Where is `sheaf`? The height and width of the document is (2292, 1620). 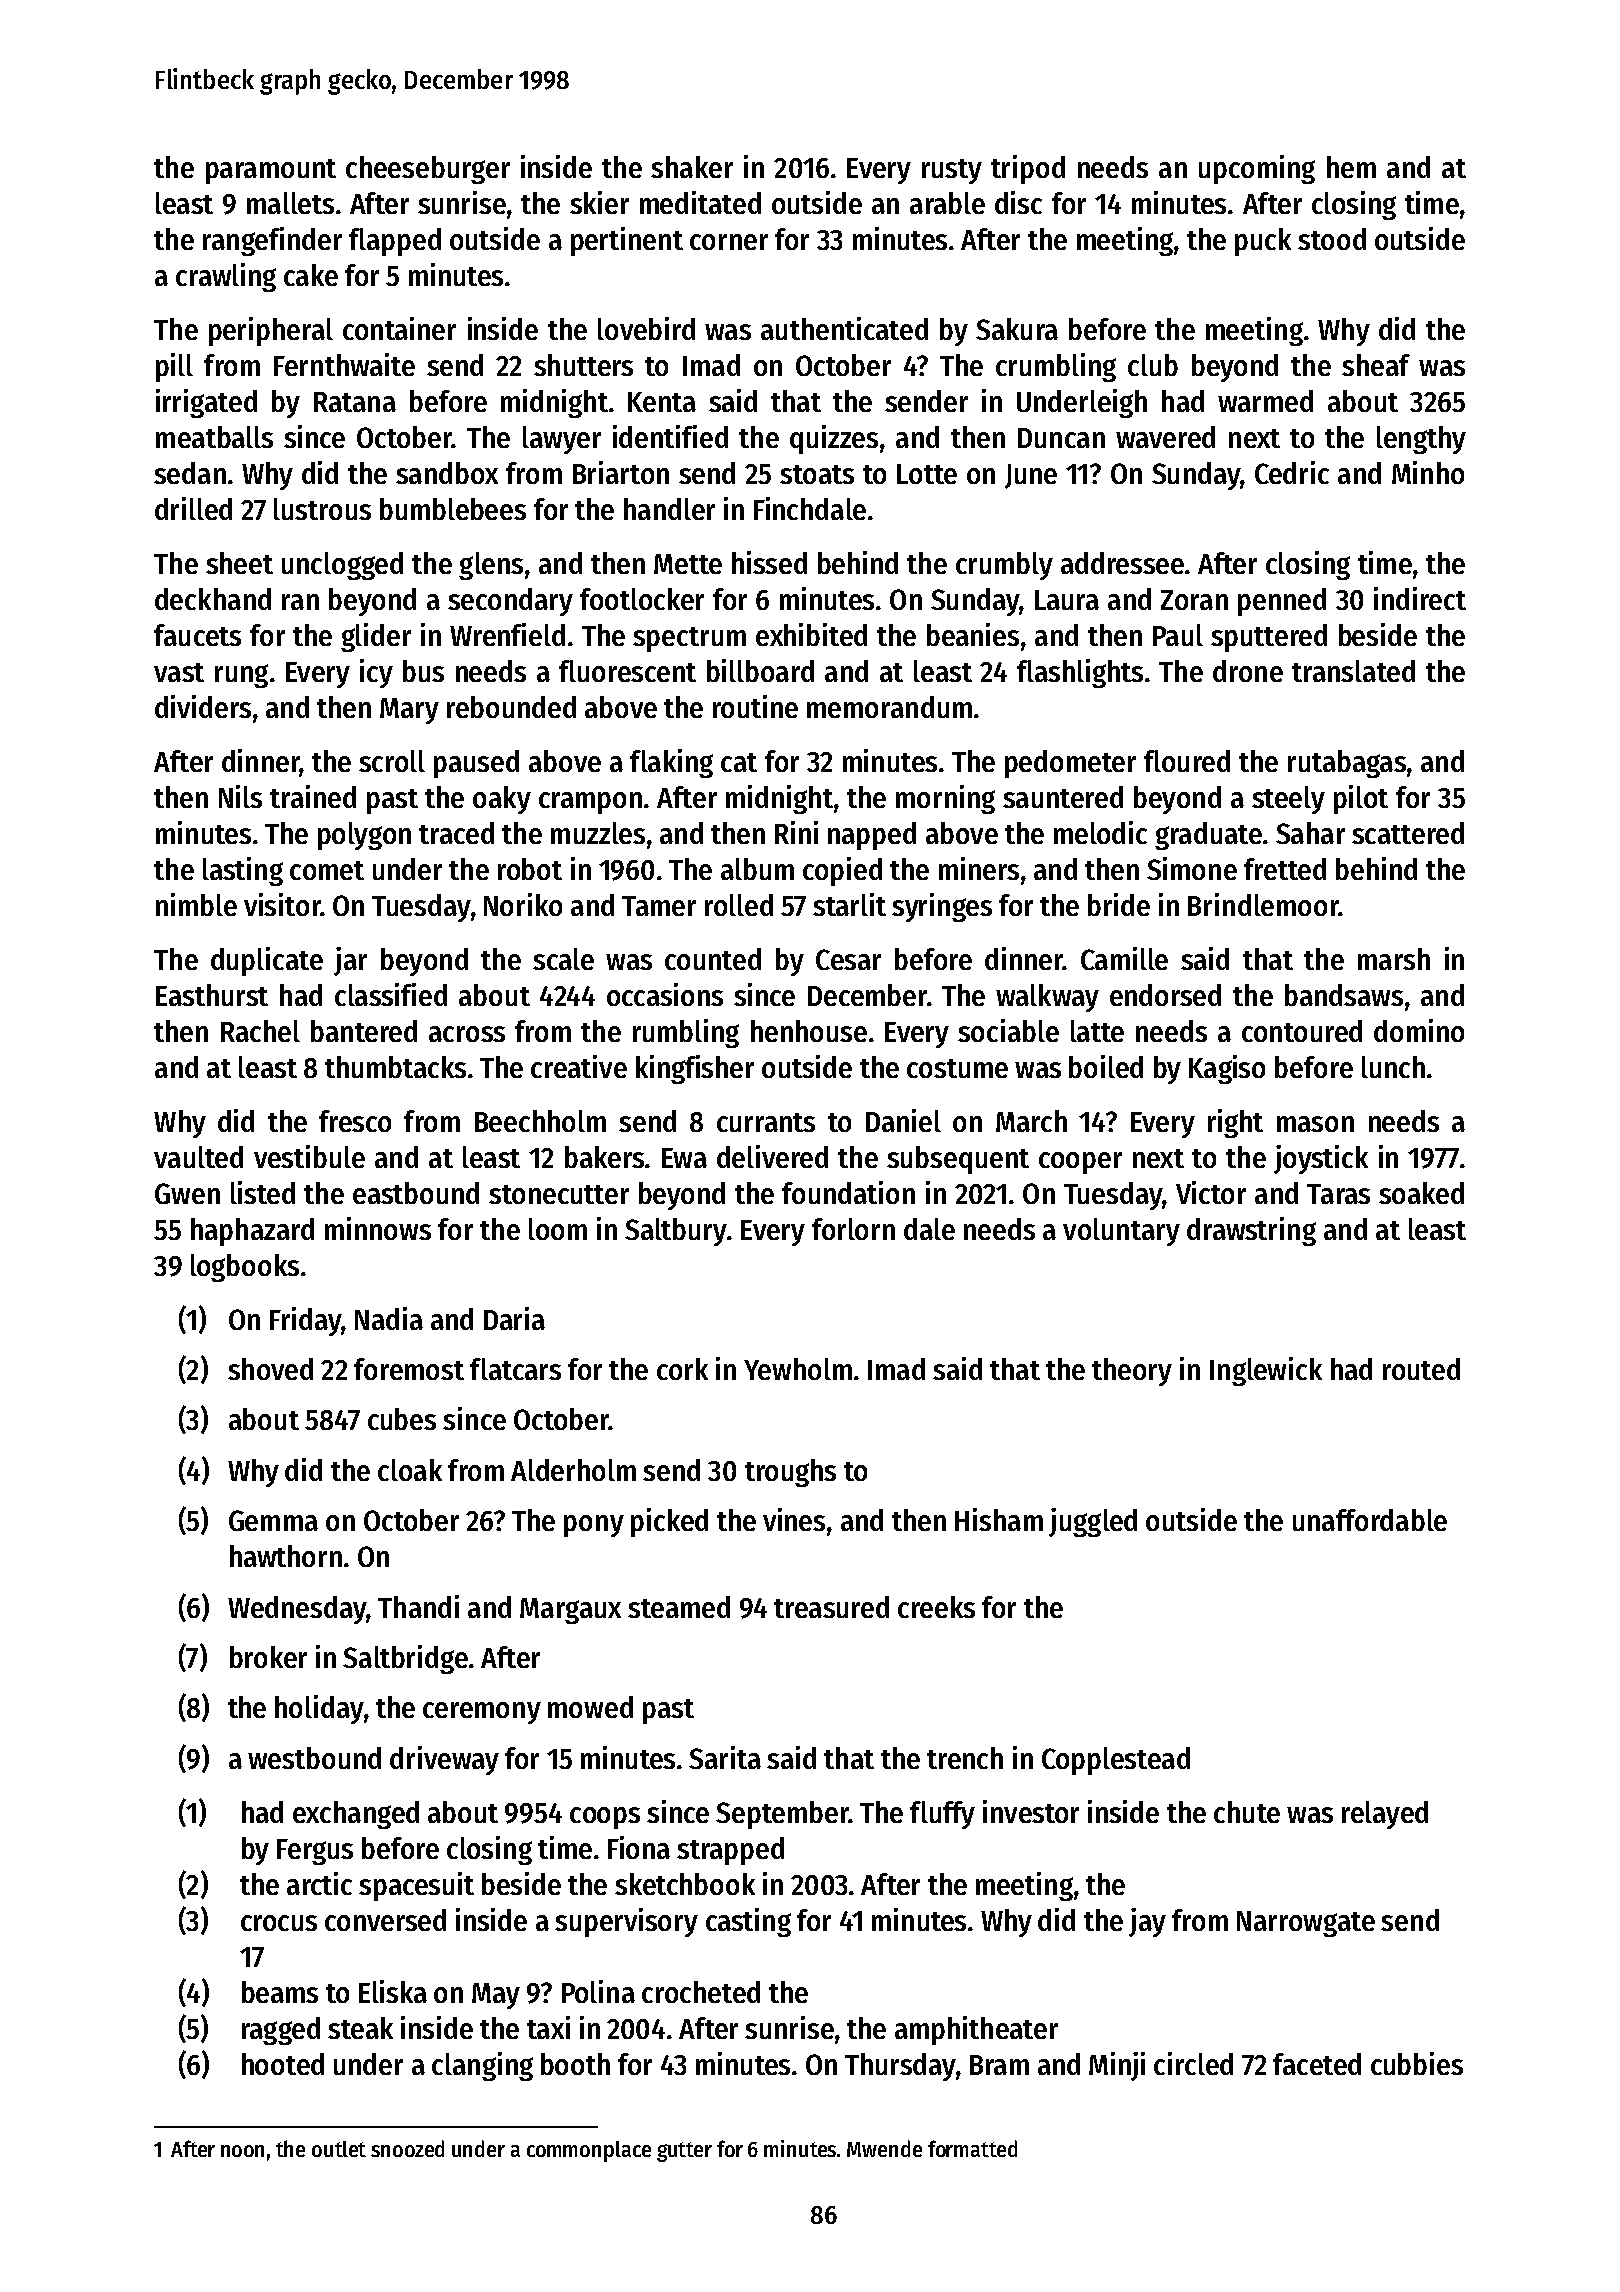
sheaf is located at coordinates (1376, 365).
